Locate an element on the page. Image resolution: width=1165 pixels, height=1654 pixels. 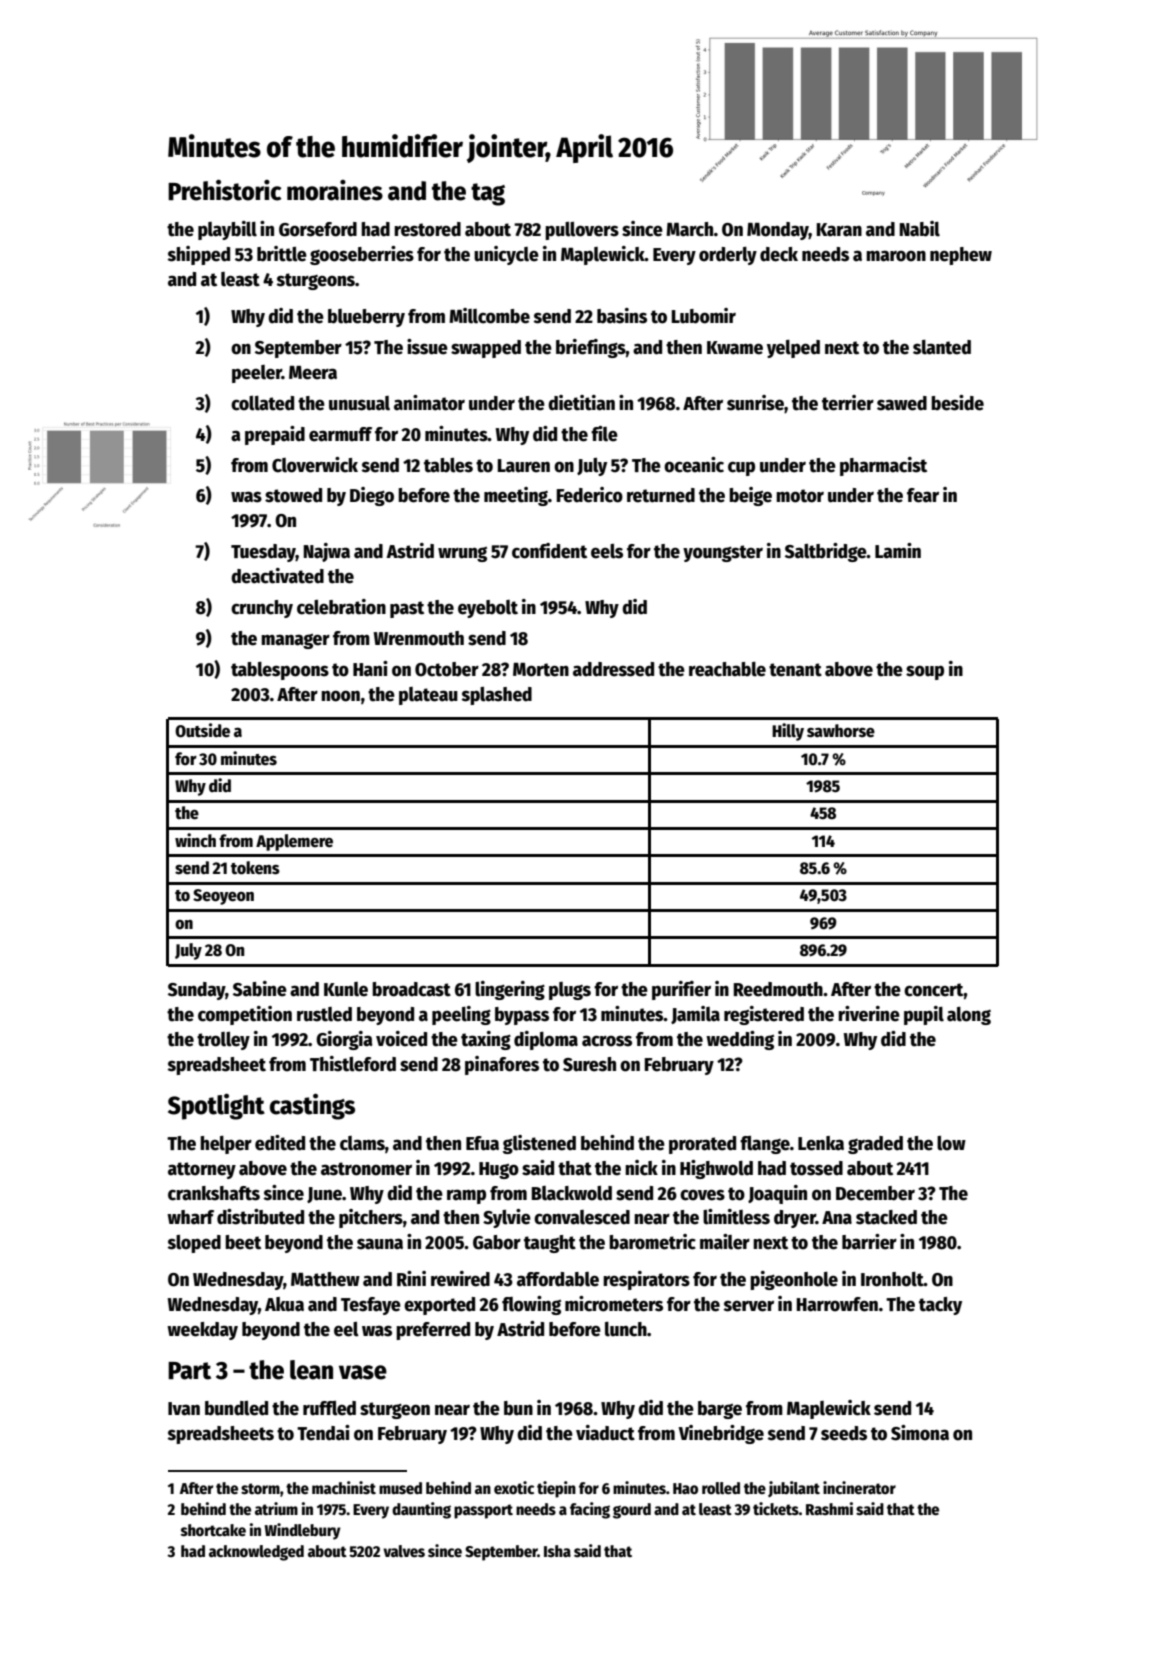
graded is located at coordinates (875, 1145).
